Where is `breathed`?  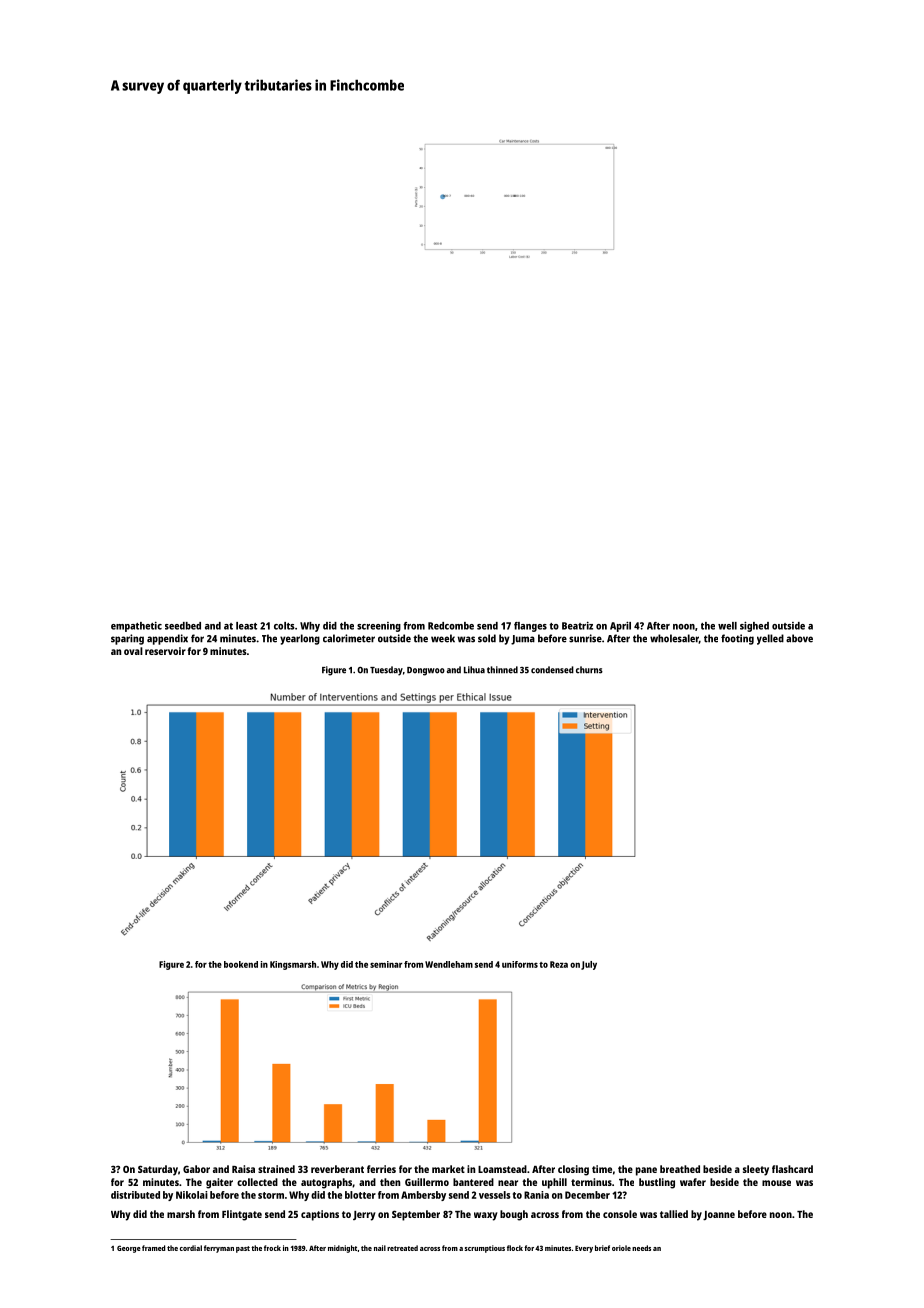
breathed is located at coordinates (680, 1169).
